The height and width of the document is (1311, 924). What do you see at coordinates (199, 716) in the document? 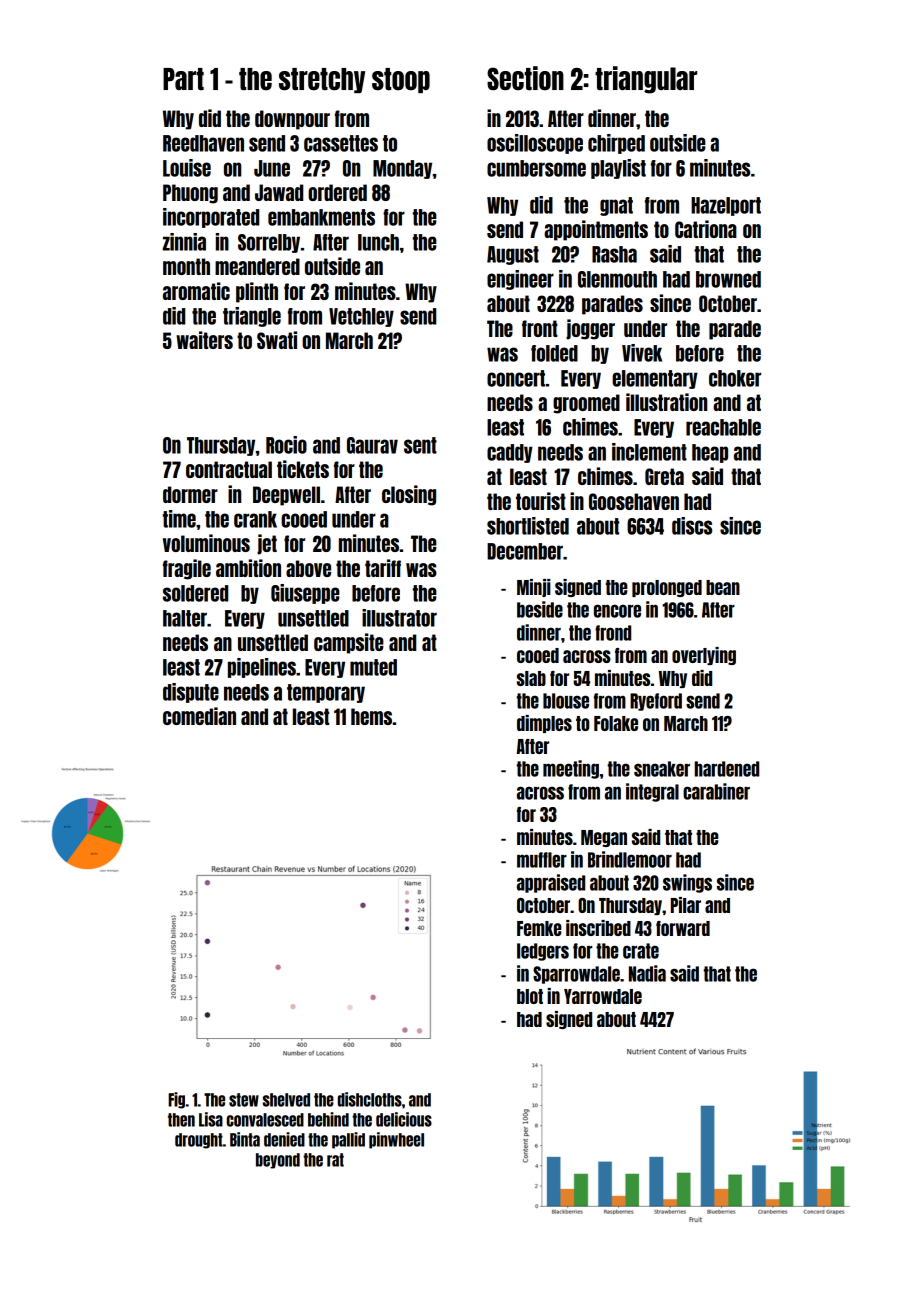
I see `comedian` at bounding box center [199, 716].
